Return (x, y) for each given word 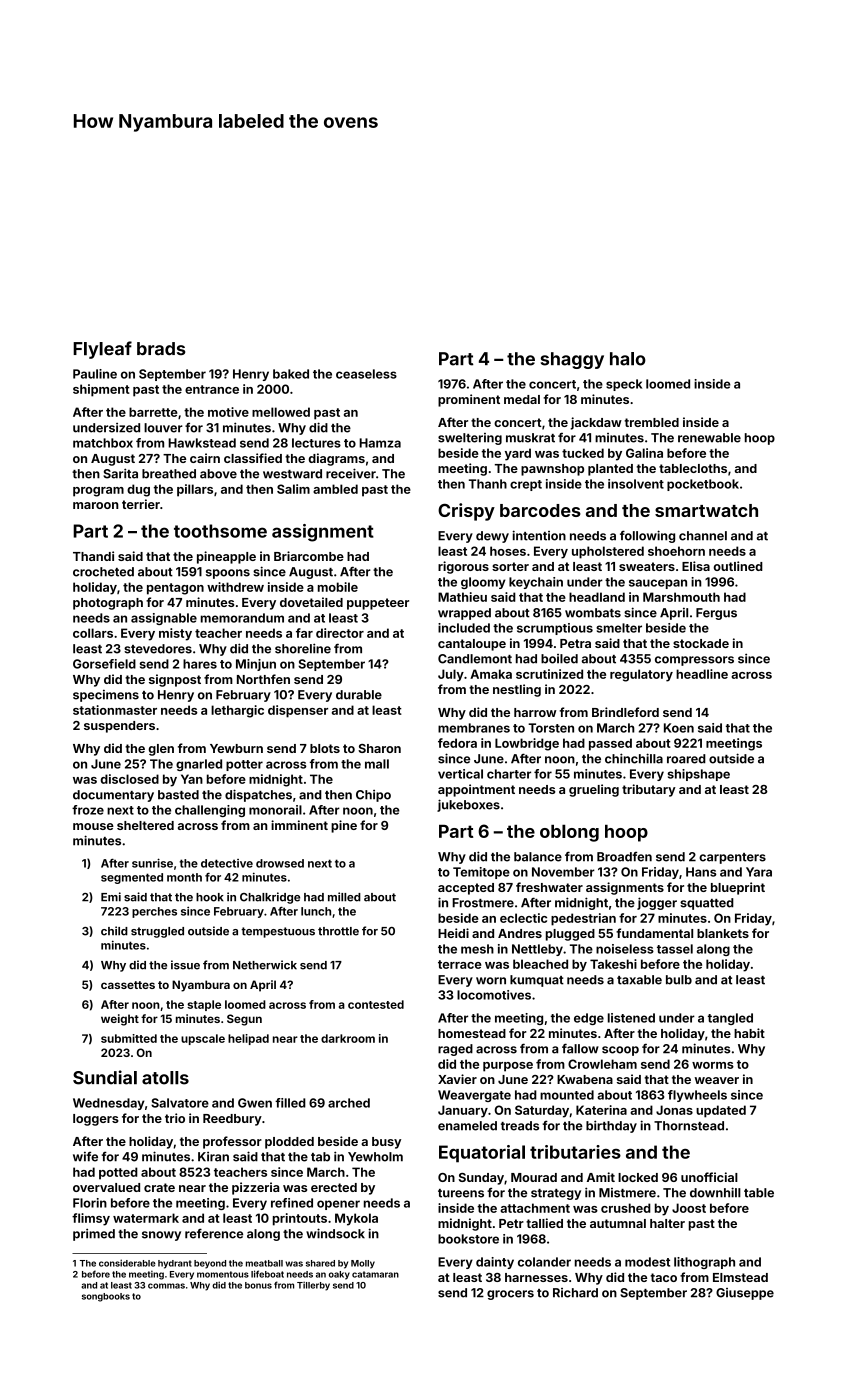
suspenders (119, 727)
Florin (90, 1203)
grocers (510, 1295)
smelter (619, 628)
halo (628, 359)
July (451, 675)
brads (161, 349)
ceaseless (366, 374)
